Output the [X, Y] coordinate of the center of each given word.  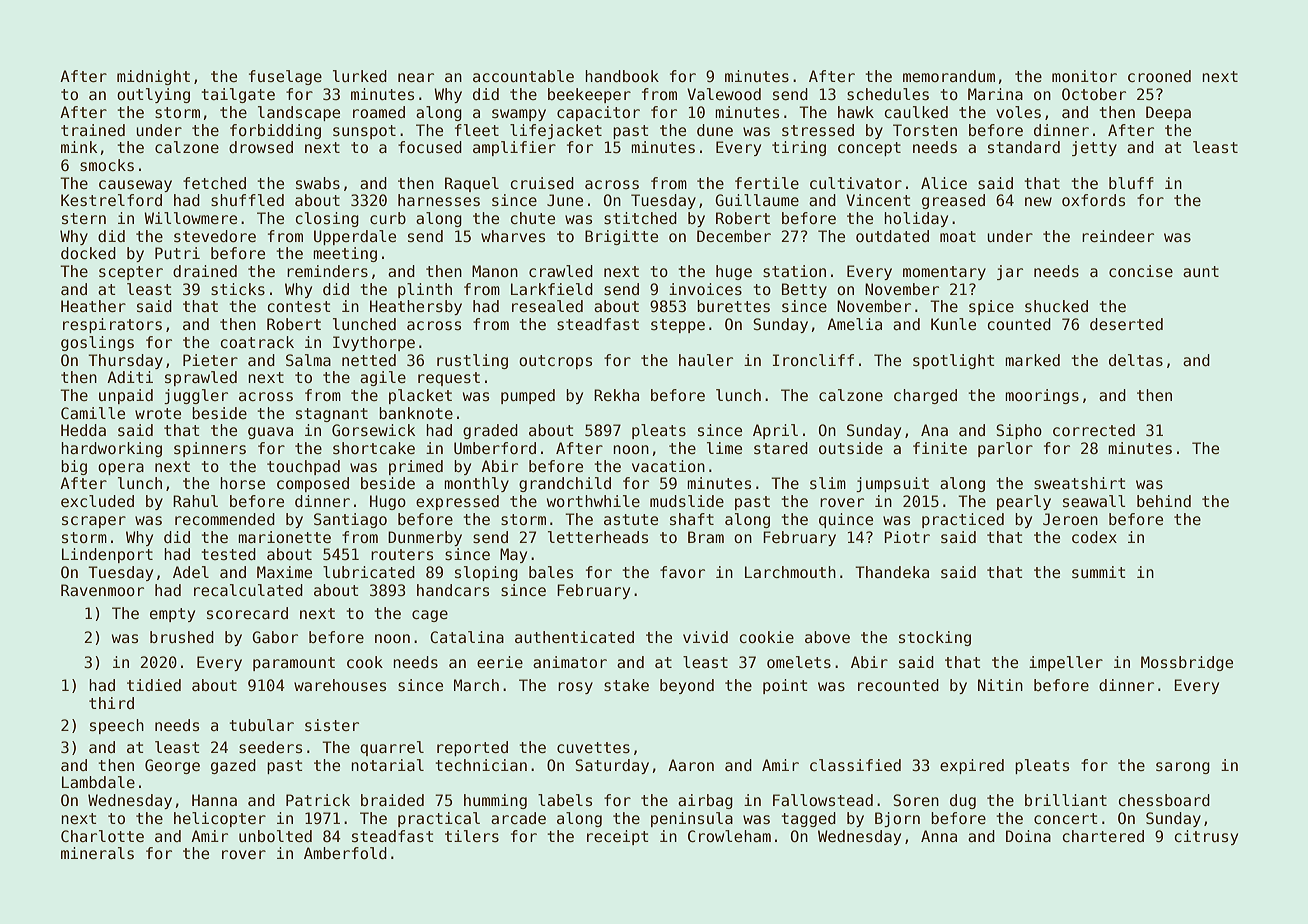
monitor [1084, 76]
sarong [1183, 768]
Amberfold [345, 853]
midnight [153, 77]
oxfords [1093, 200]
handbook [622, 76]
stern [84, 218]
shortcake [374, 448]
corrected [1094, 430]
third [111, 703]
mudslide [687, 501]
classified [855, 765]
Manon [495, 271]
